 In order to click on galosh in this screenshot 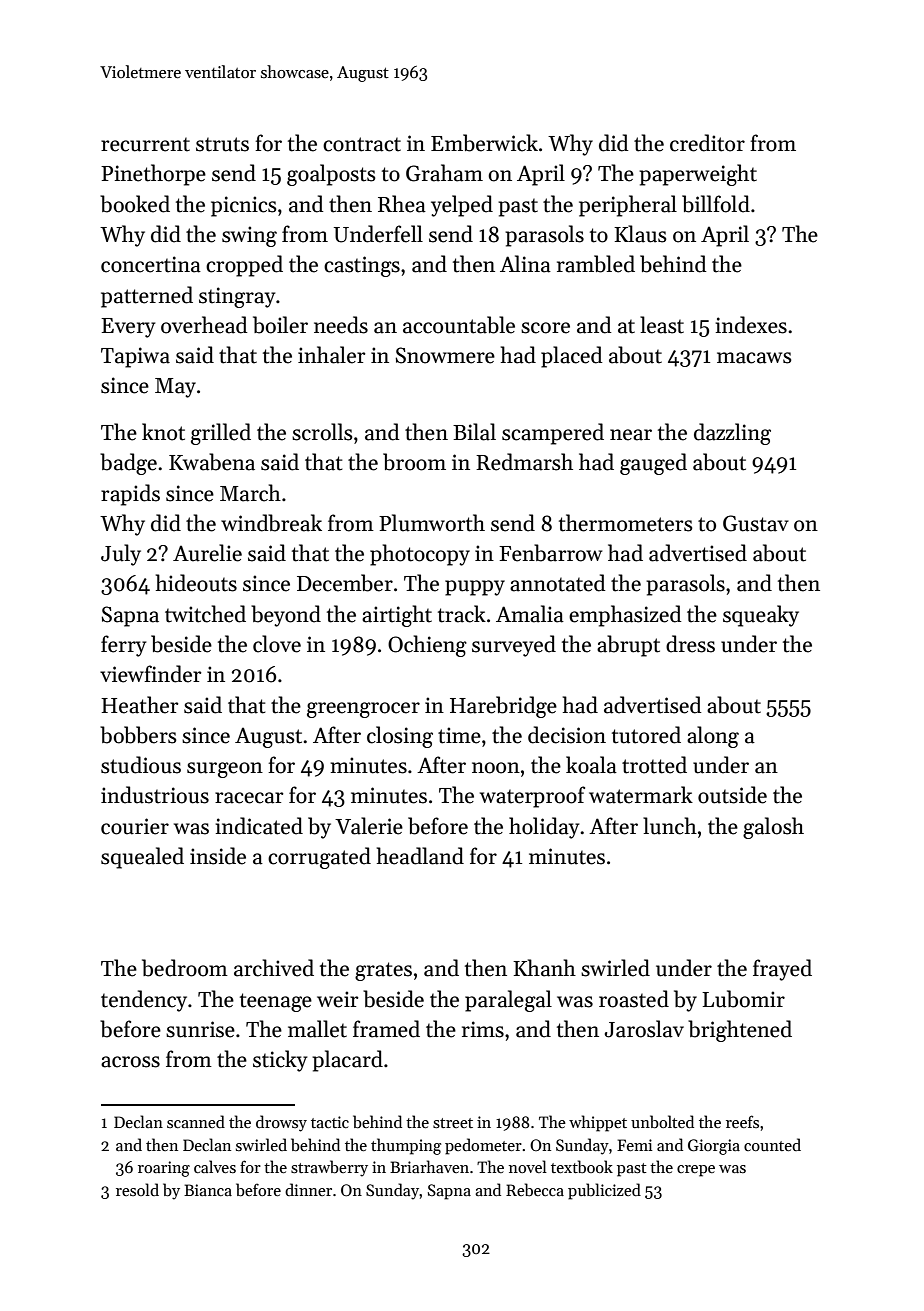, I will do `click(773, 828)`.
